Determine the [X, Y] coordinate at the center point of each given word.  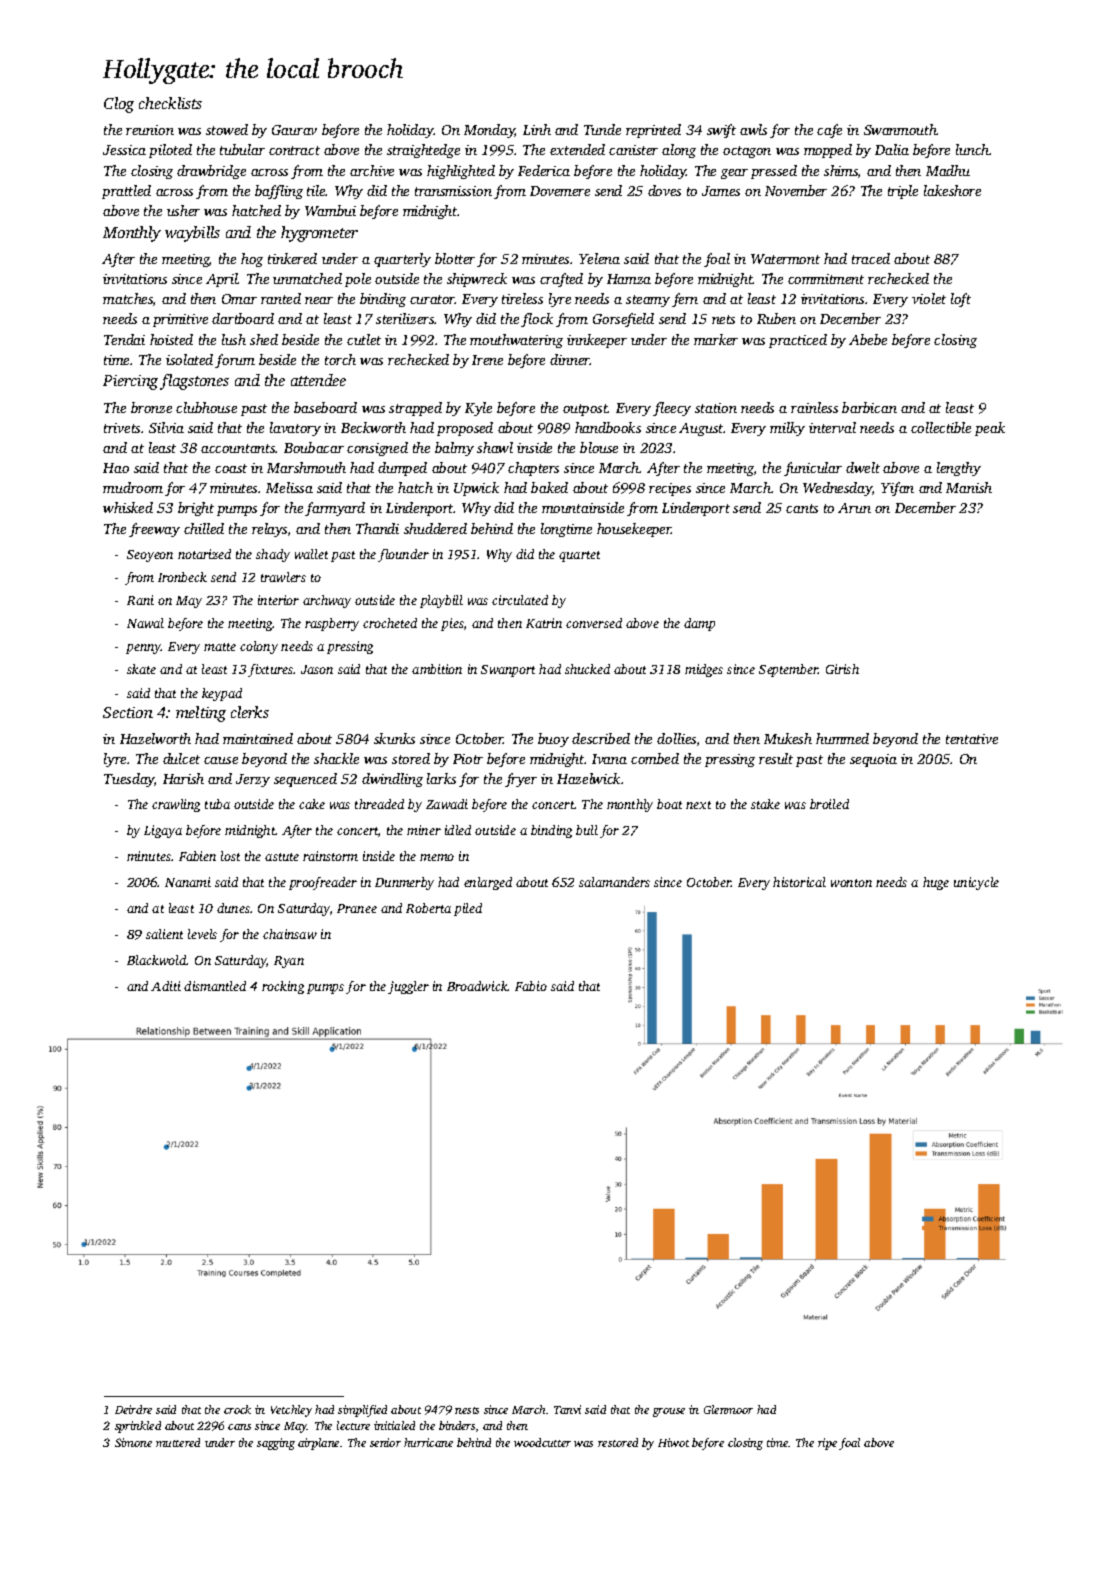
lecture [353, 1425]
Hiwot [673, 1442]
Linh [537, 129]
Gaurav [294, 130]
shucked [587, 669]
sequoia [873, 760]
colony [259, 647]
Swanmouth [900, 129]
